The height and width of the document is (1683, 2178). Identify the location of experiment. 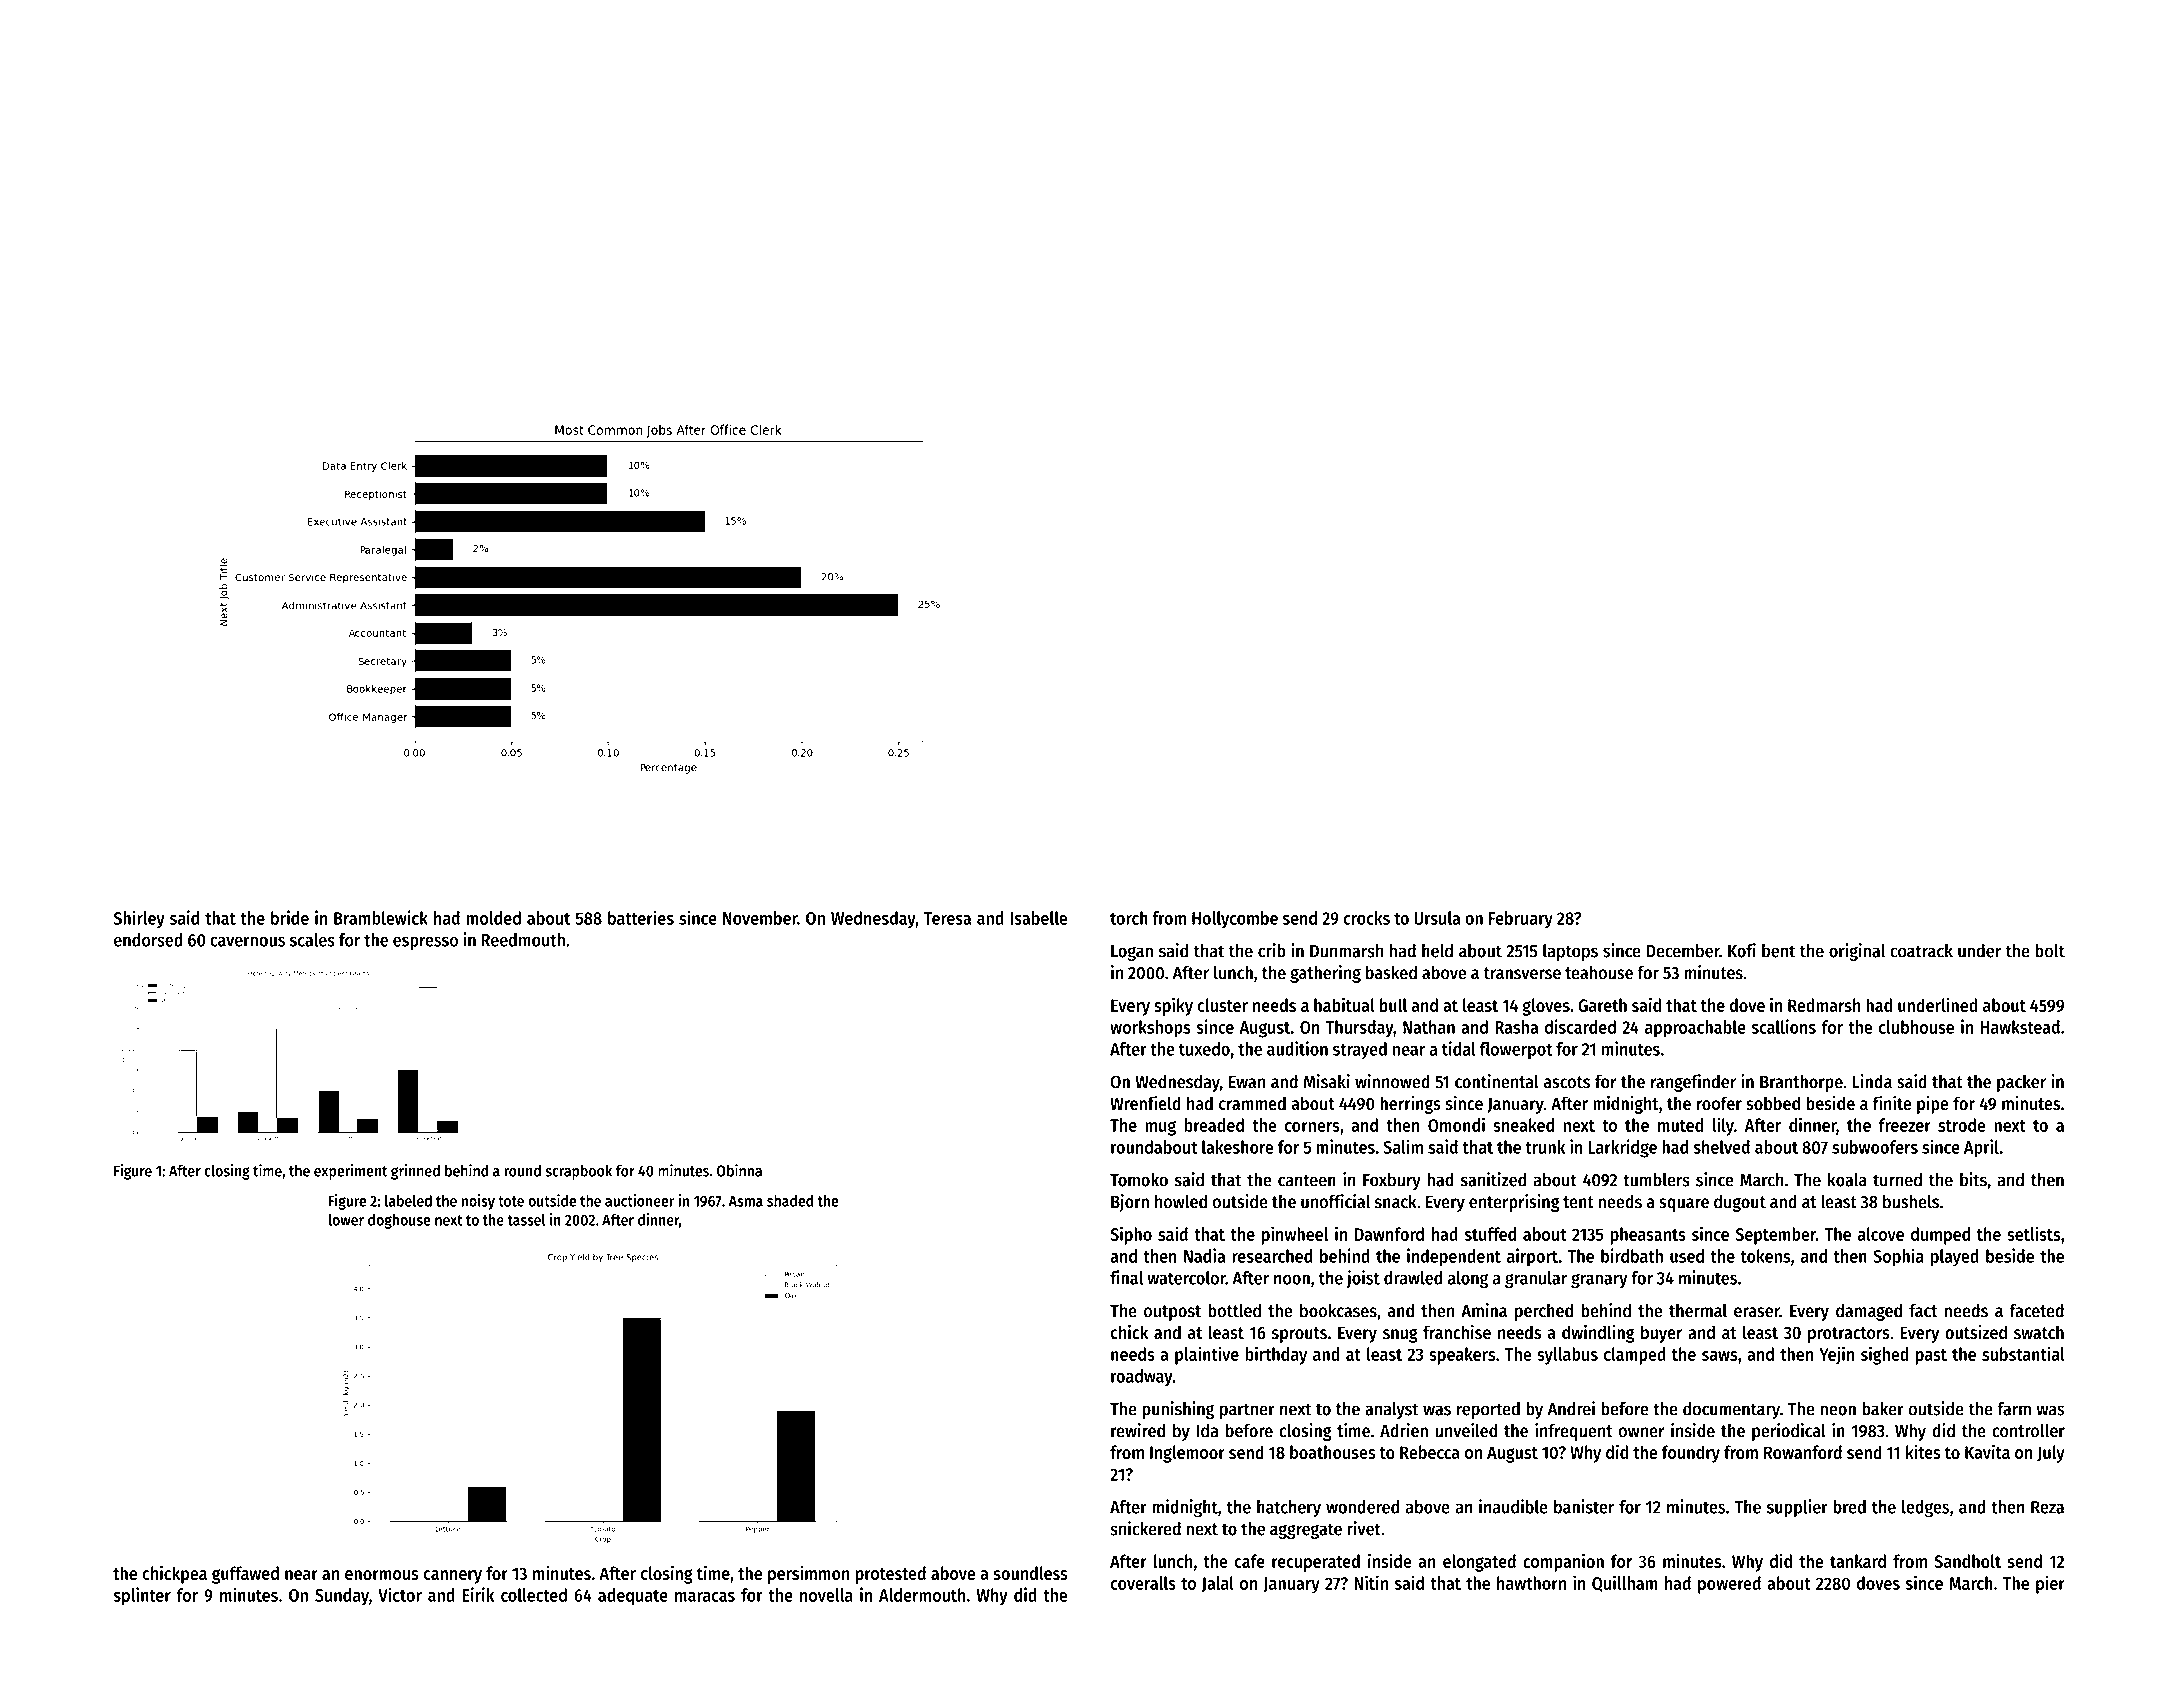
(351, 1172).
